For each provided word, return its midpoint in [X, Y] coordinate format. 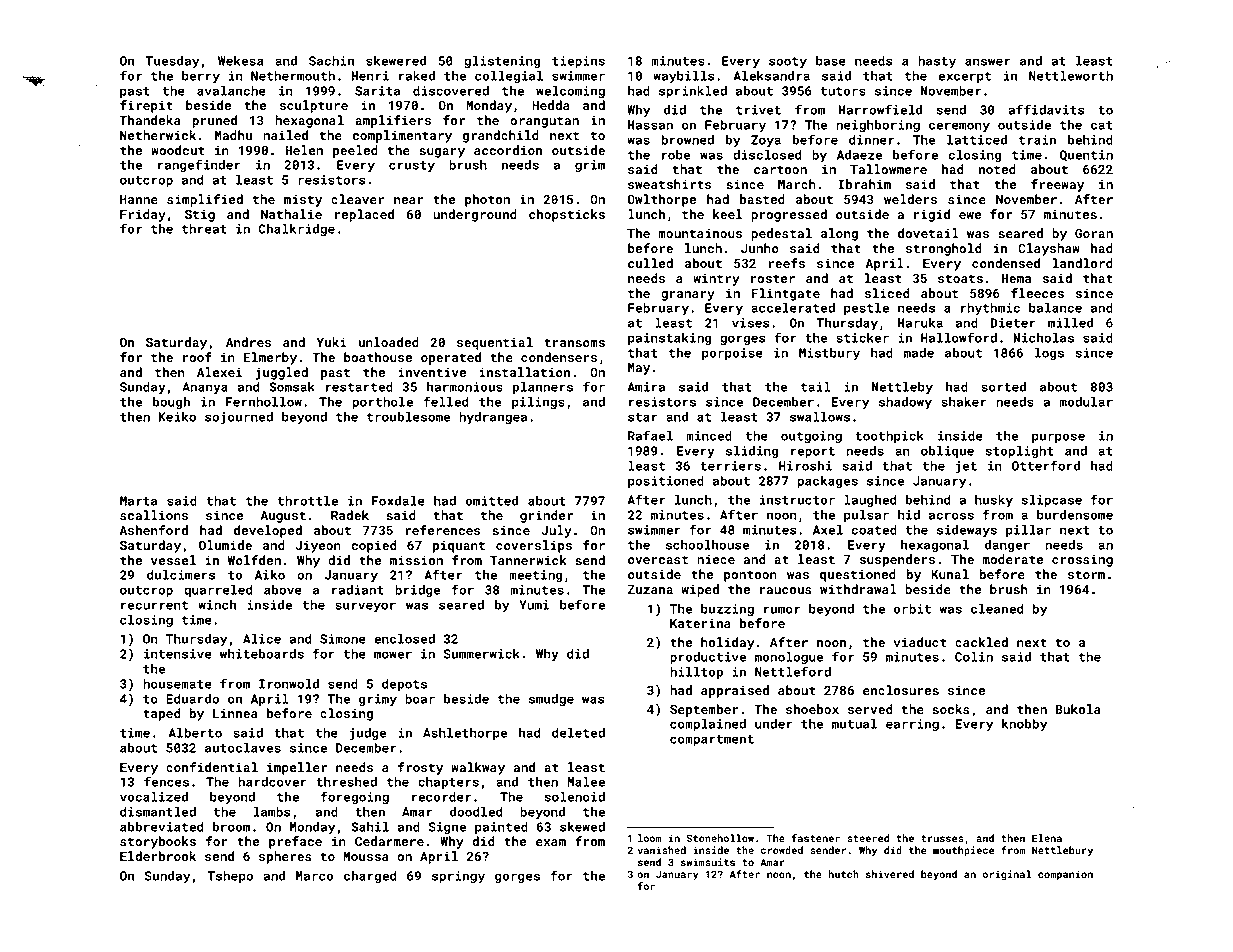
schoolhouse [707, 545]
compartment [712, 740]
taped [162, 714]
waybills [684, 77]
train [1037, 140]
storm [1086, 574]
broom [231, 827]
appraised [735, 691]
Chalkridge [296, 230]
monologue [789, 658]
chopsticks [567, 215]
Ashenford [154, 530]
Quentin [1086, 155]
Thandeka [150, 120]
